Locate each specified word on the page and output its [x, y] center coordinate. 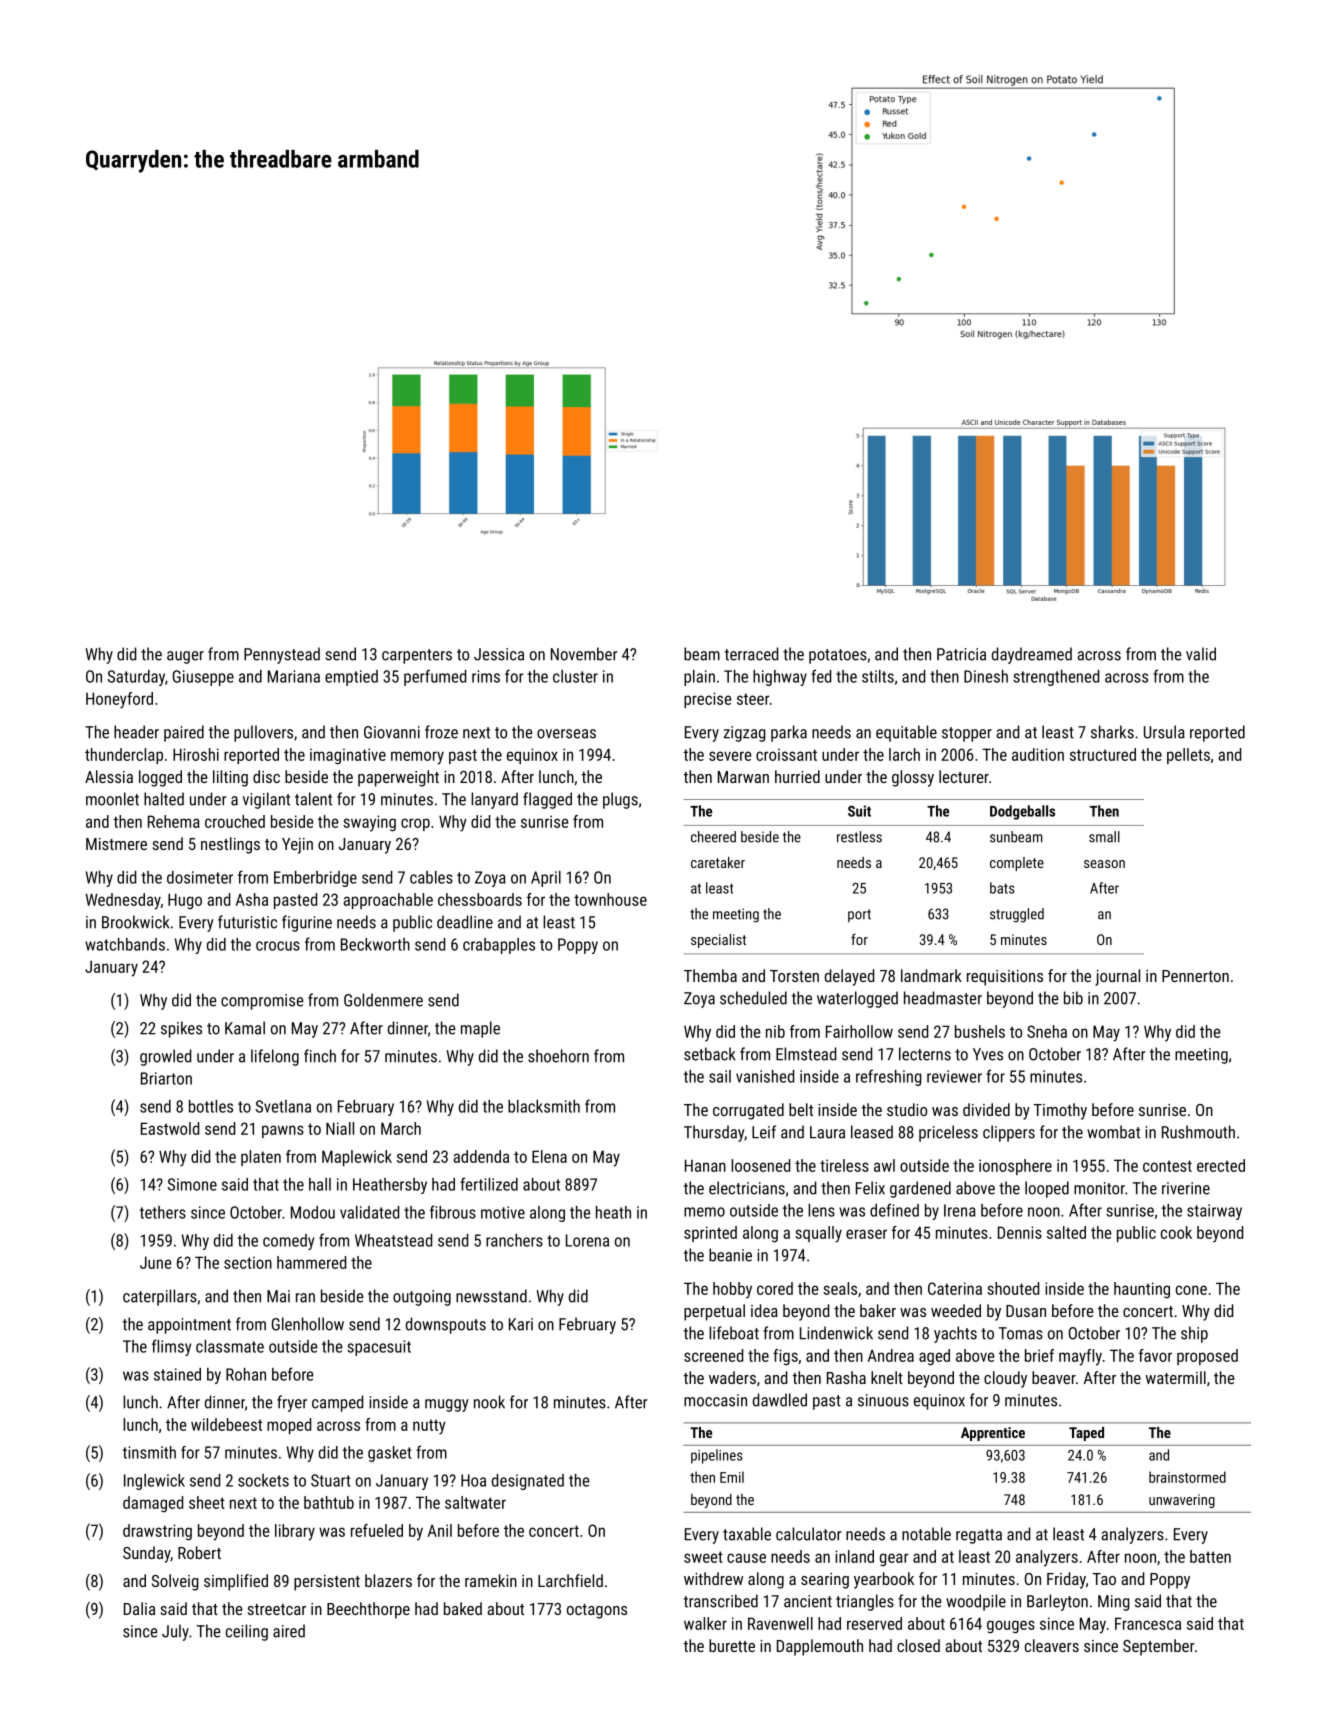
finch [320, 1056]
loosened [760, 1165]
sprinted [710, 1234]
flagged [547, 800]
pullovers [263, 733]
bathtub [329, 1502]
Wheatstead [393, 1240]
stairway [1214, 1212]
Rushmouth [1198, 1132]
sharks [1112, 732]
